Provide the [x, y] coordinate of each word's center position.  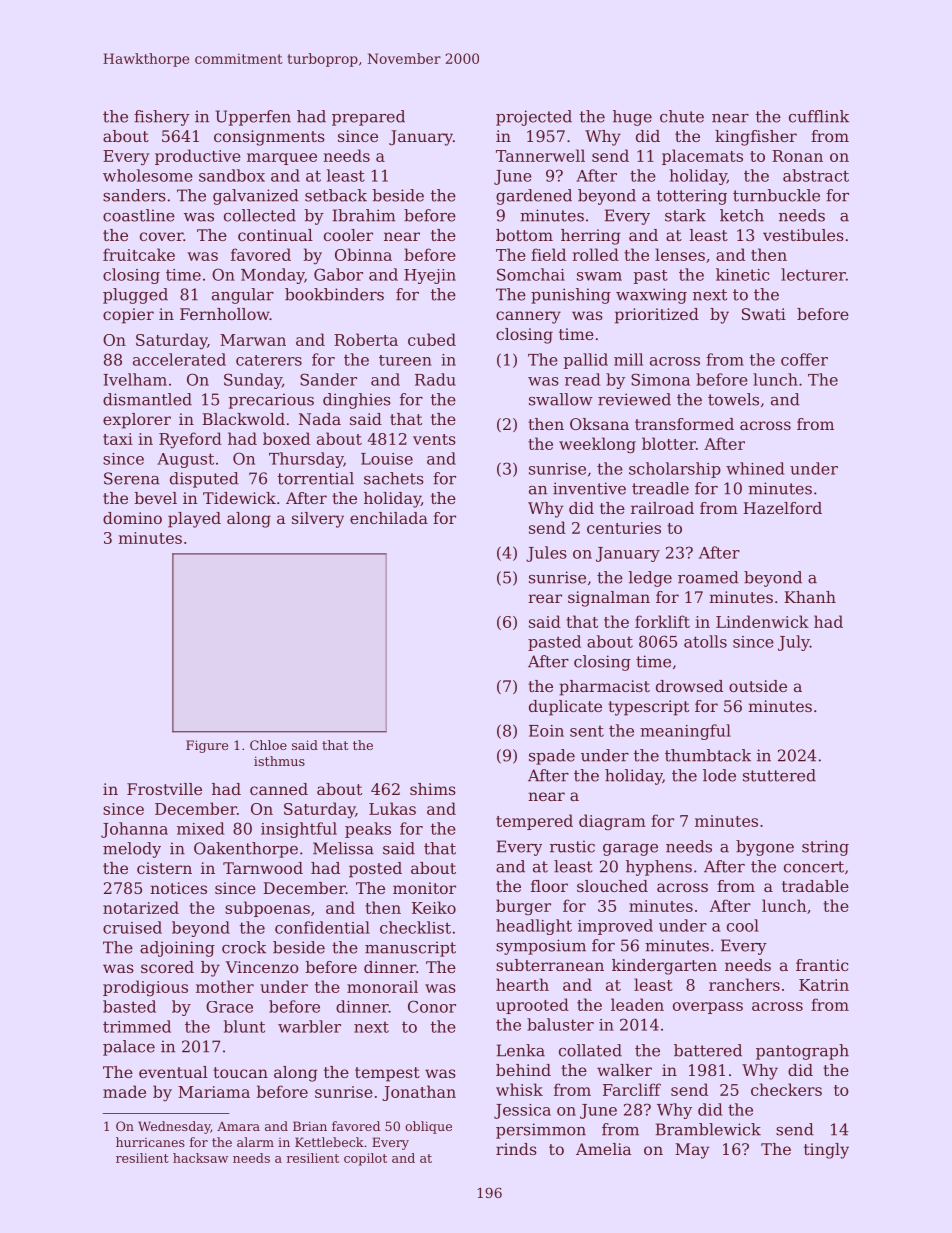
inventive [589, 488]
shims [433, 789]
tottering [692, 197]
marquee [282, 159]
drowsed [689, 686]
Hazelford [782, 508]
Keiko [434, 907]
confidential [322, 927]
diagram [612, 822]
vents [434, 439]
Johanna [134, 830]
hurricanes [150, 1142]
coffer [804, 359]
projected [534, 118]
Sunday [253, 381]
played [194, 520]
